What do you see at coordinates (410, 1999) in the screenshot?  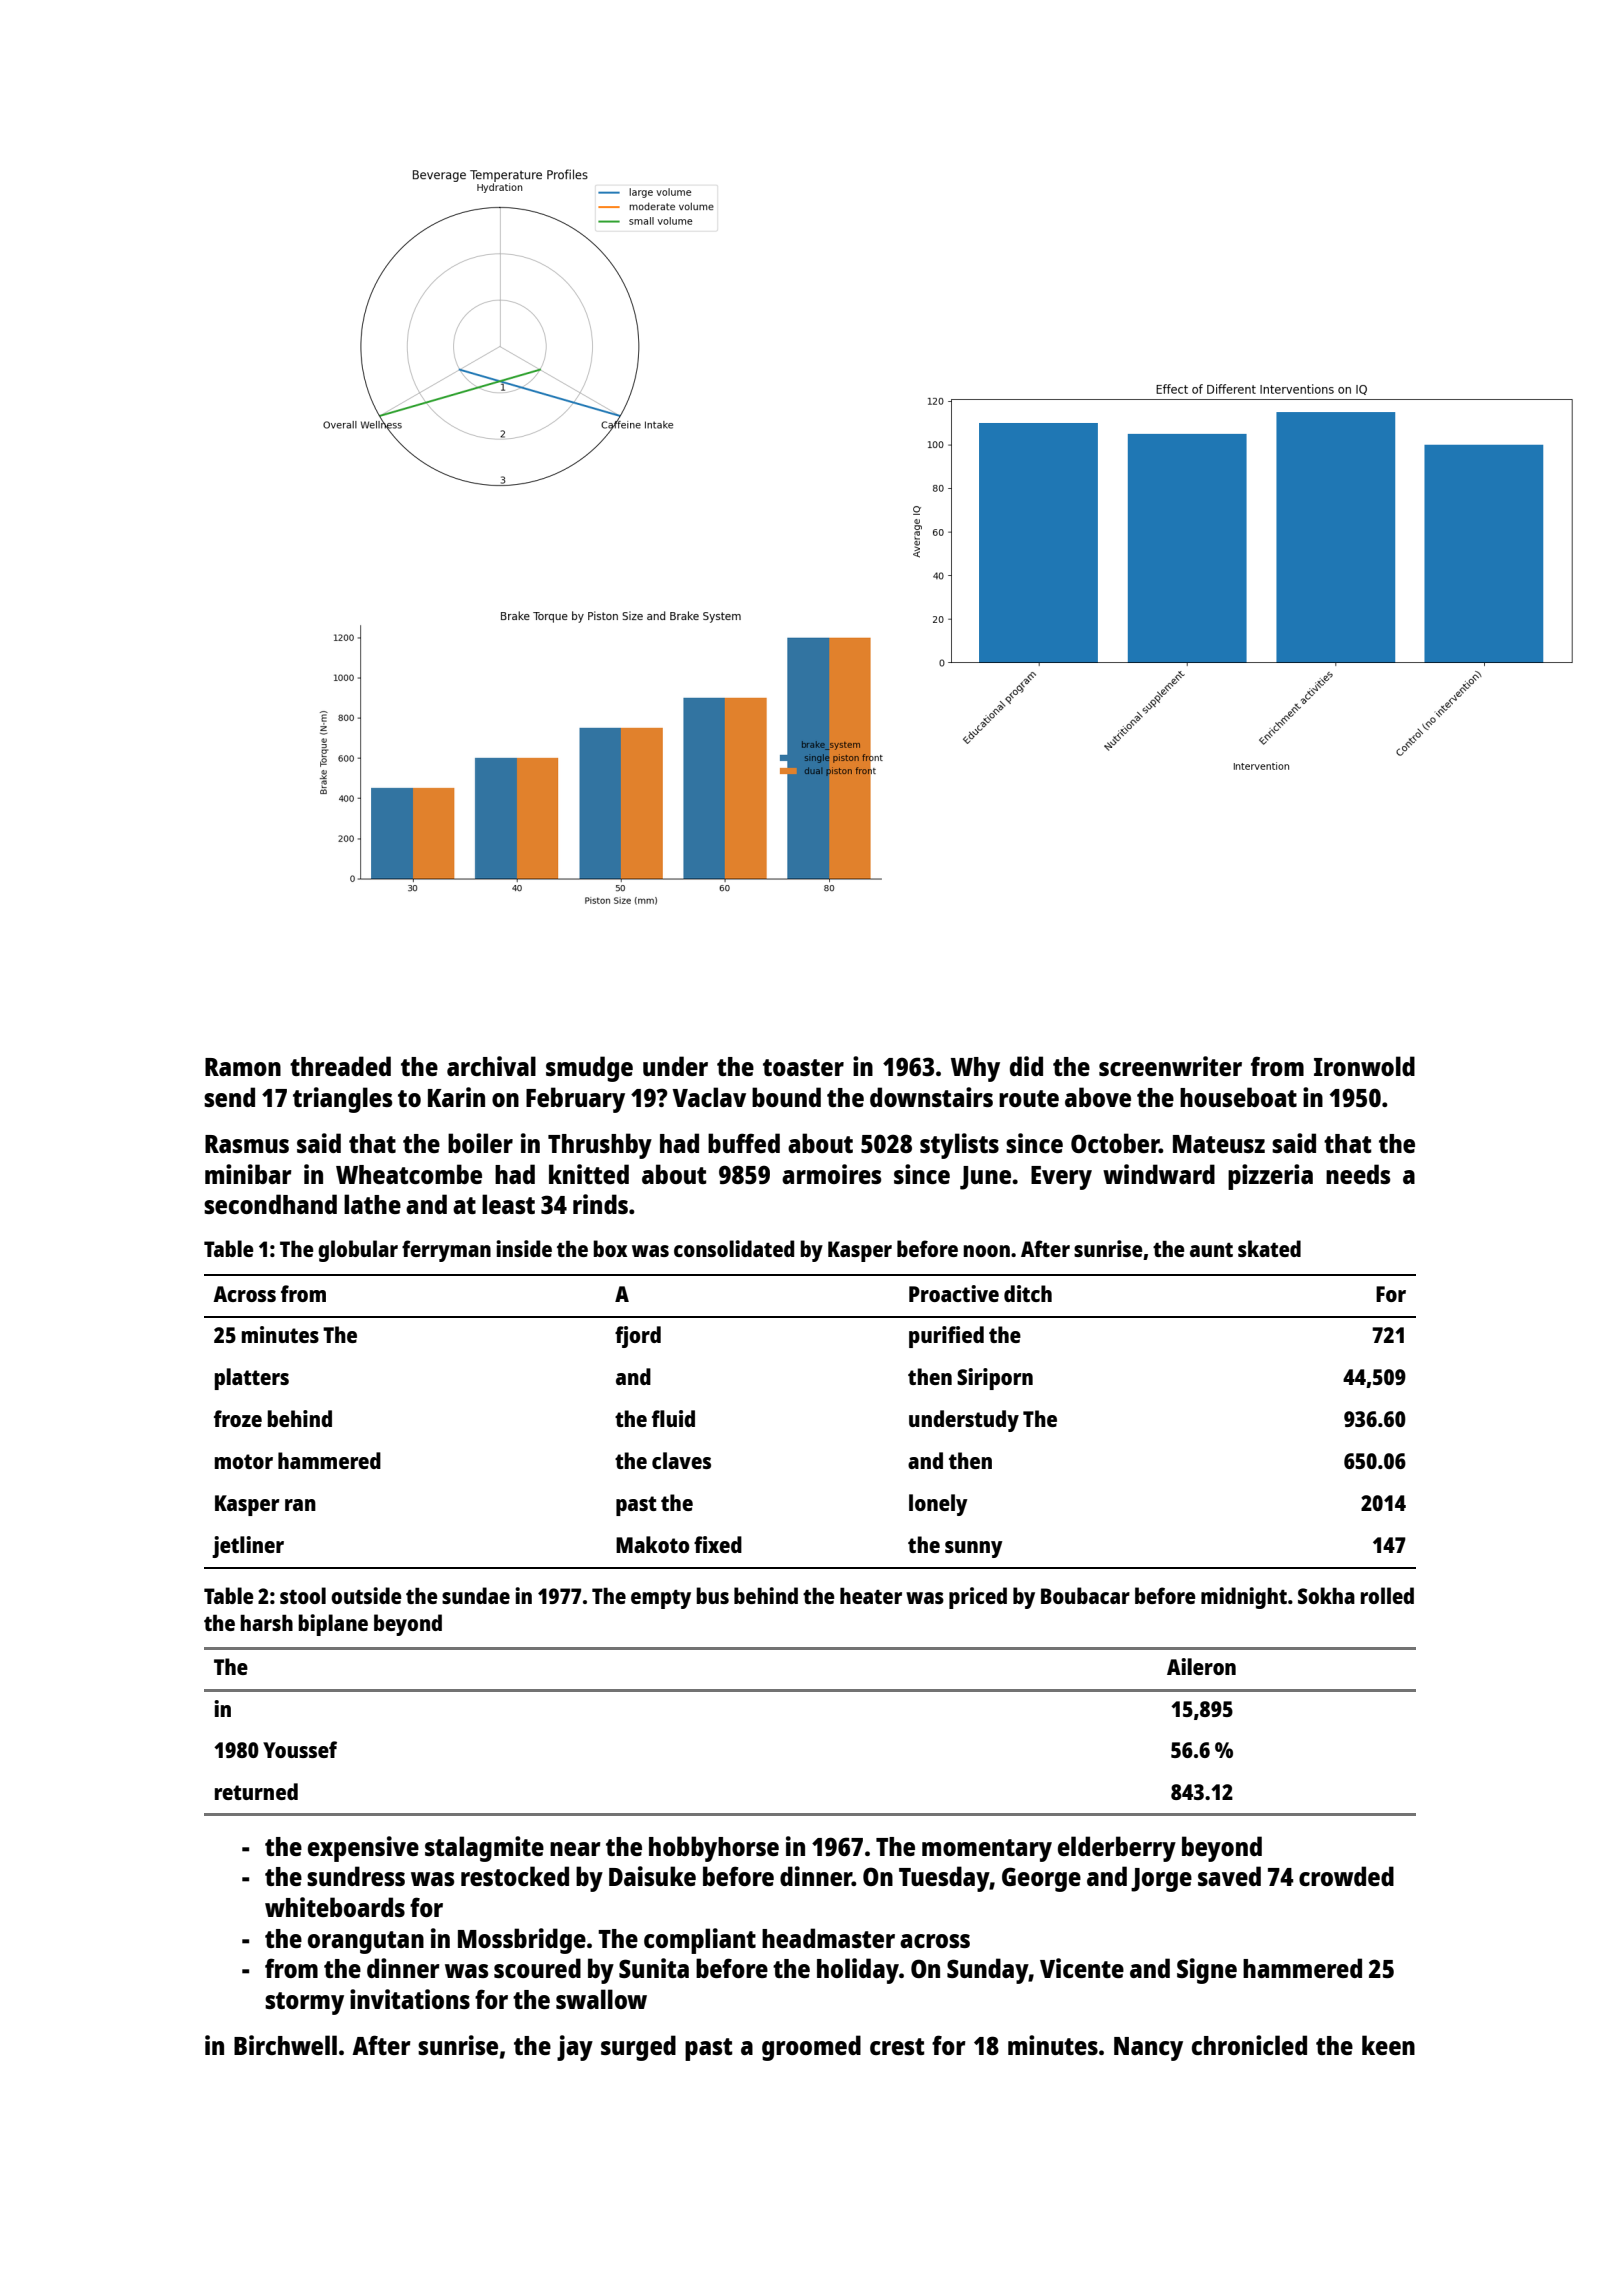 I see `invitations` at bounding box center [410, 1999].
